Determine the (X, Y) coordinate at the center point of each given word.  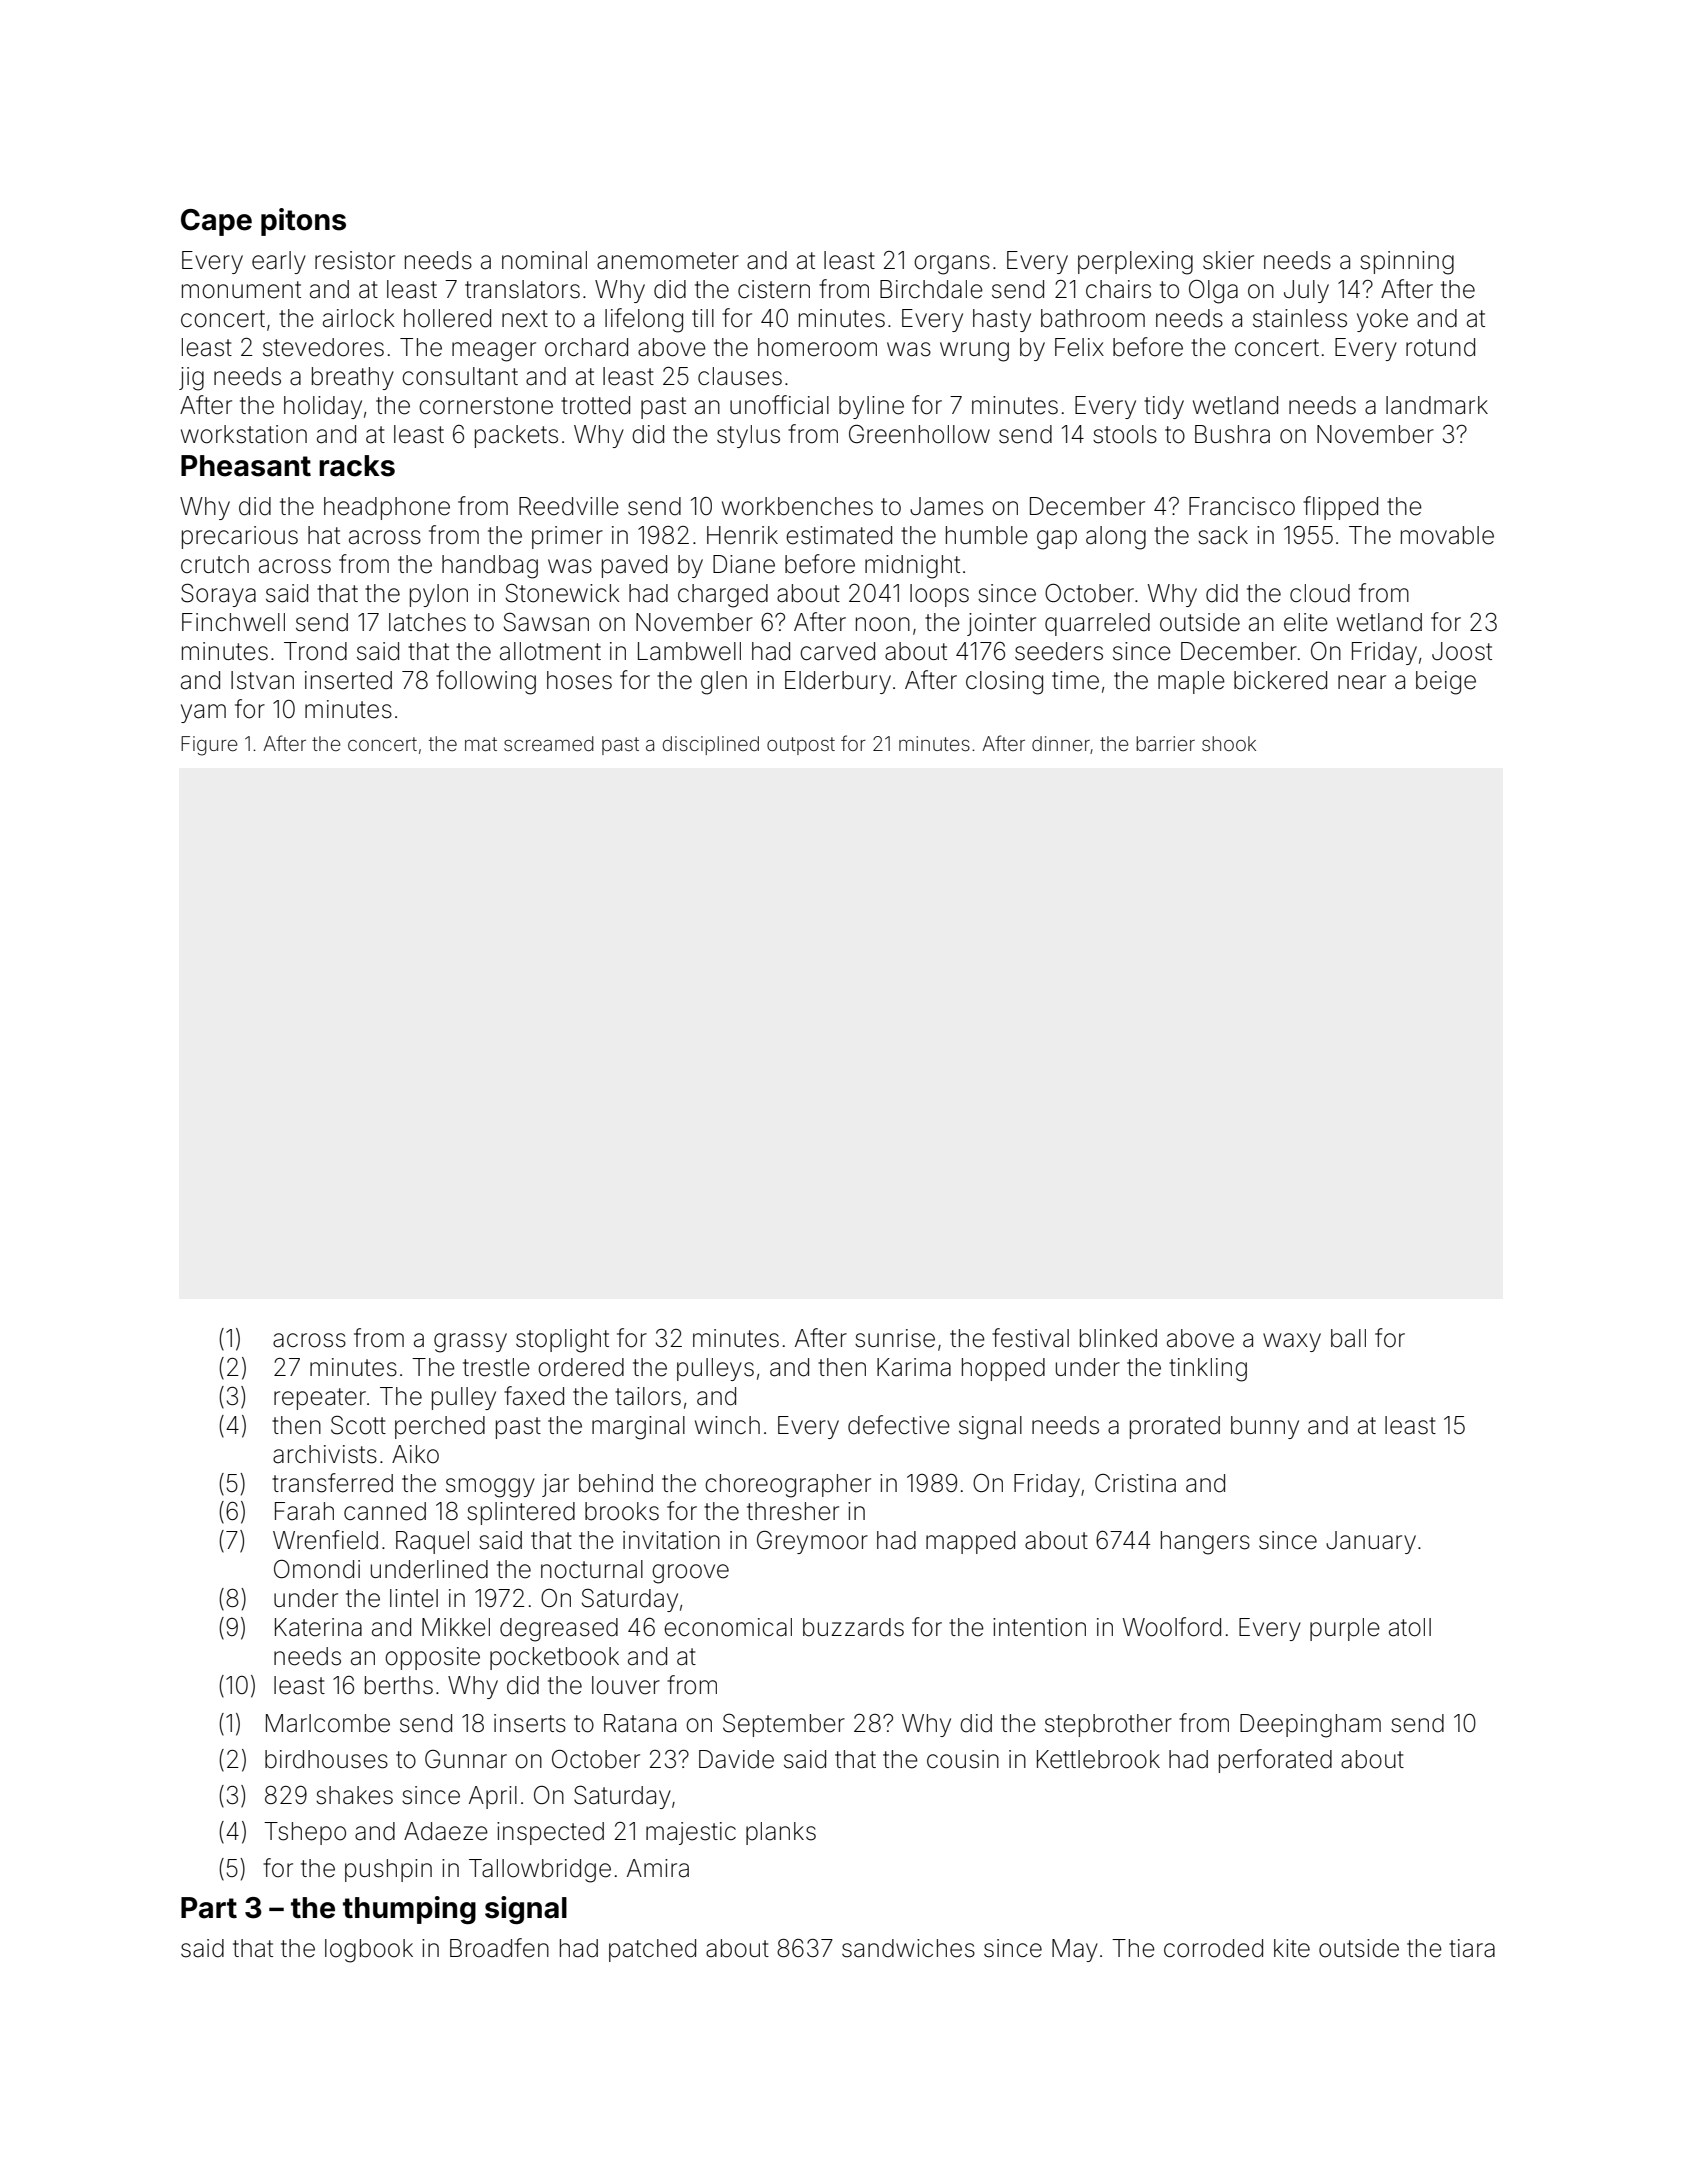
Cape (216, 222)
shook (1229, 743)
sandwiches (908, 1948)
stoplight (562, 1341)
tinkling (1208, 1370)
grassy (470, 1343)
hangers (1205, 1543)
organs (952, 265)
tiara (1472, 1948)
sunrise (895, 1338)
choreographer (788, 1486)
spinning (1407, 263)
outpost (801, 746)
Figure (209, 746)
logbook (369, 1951)
